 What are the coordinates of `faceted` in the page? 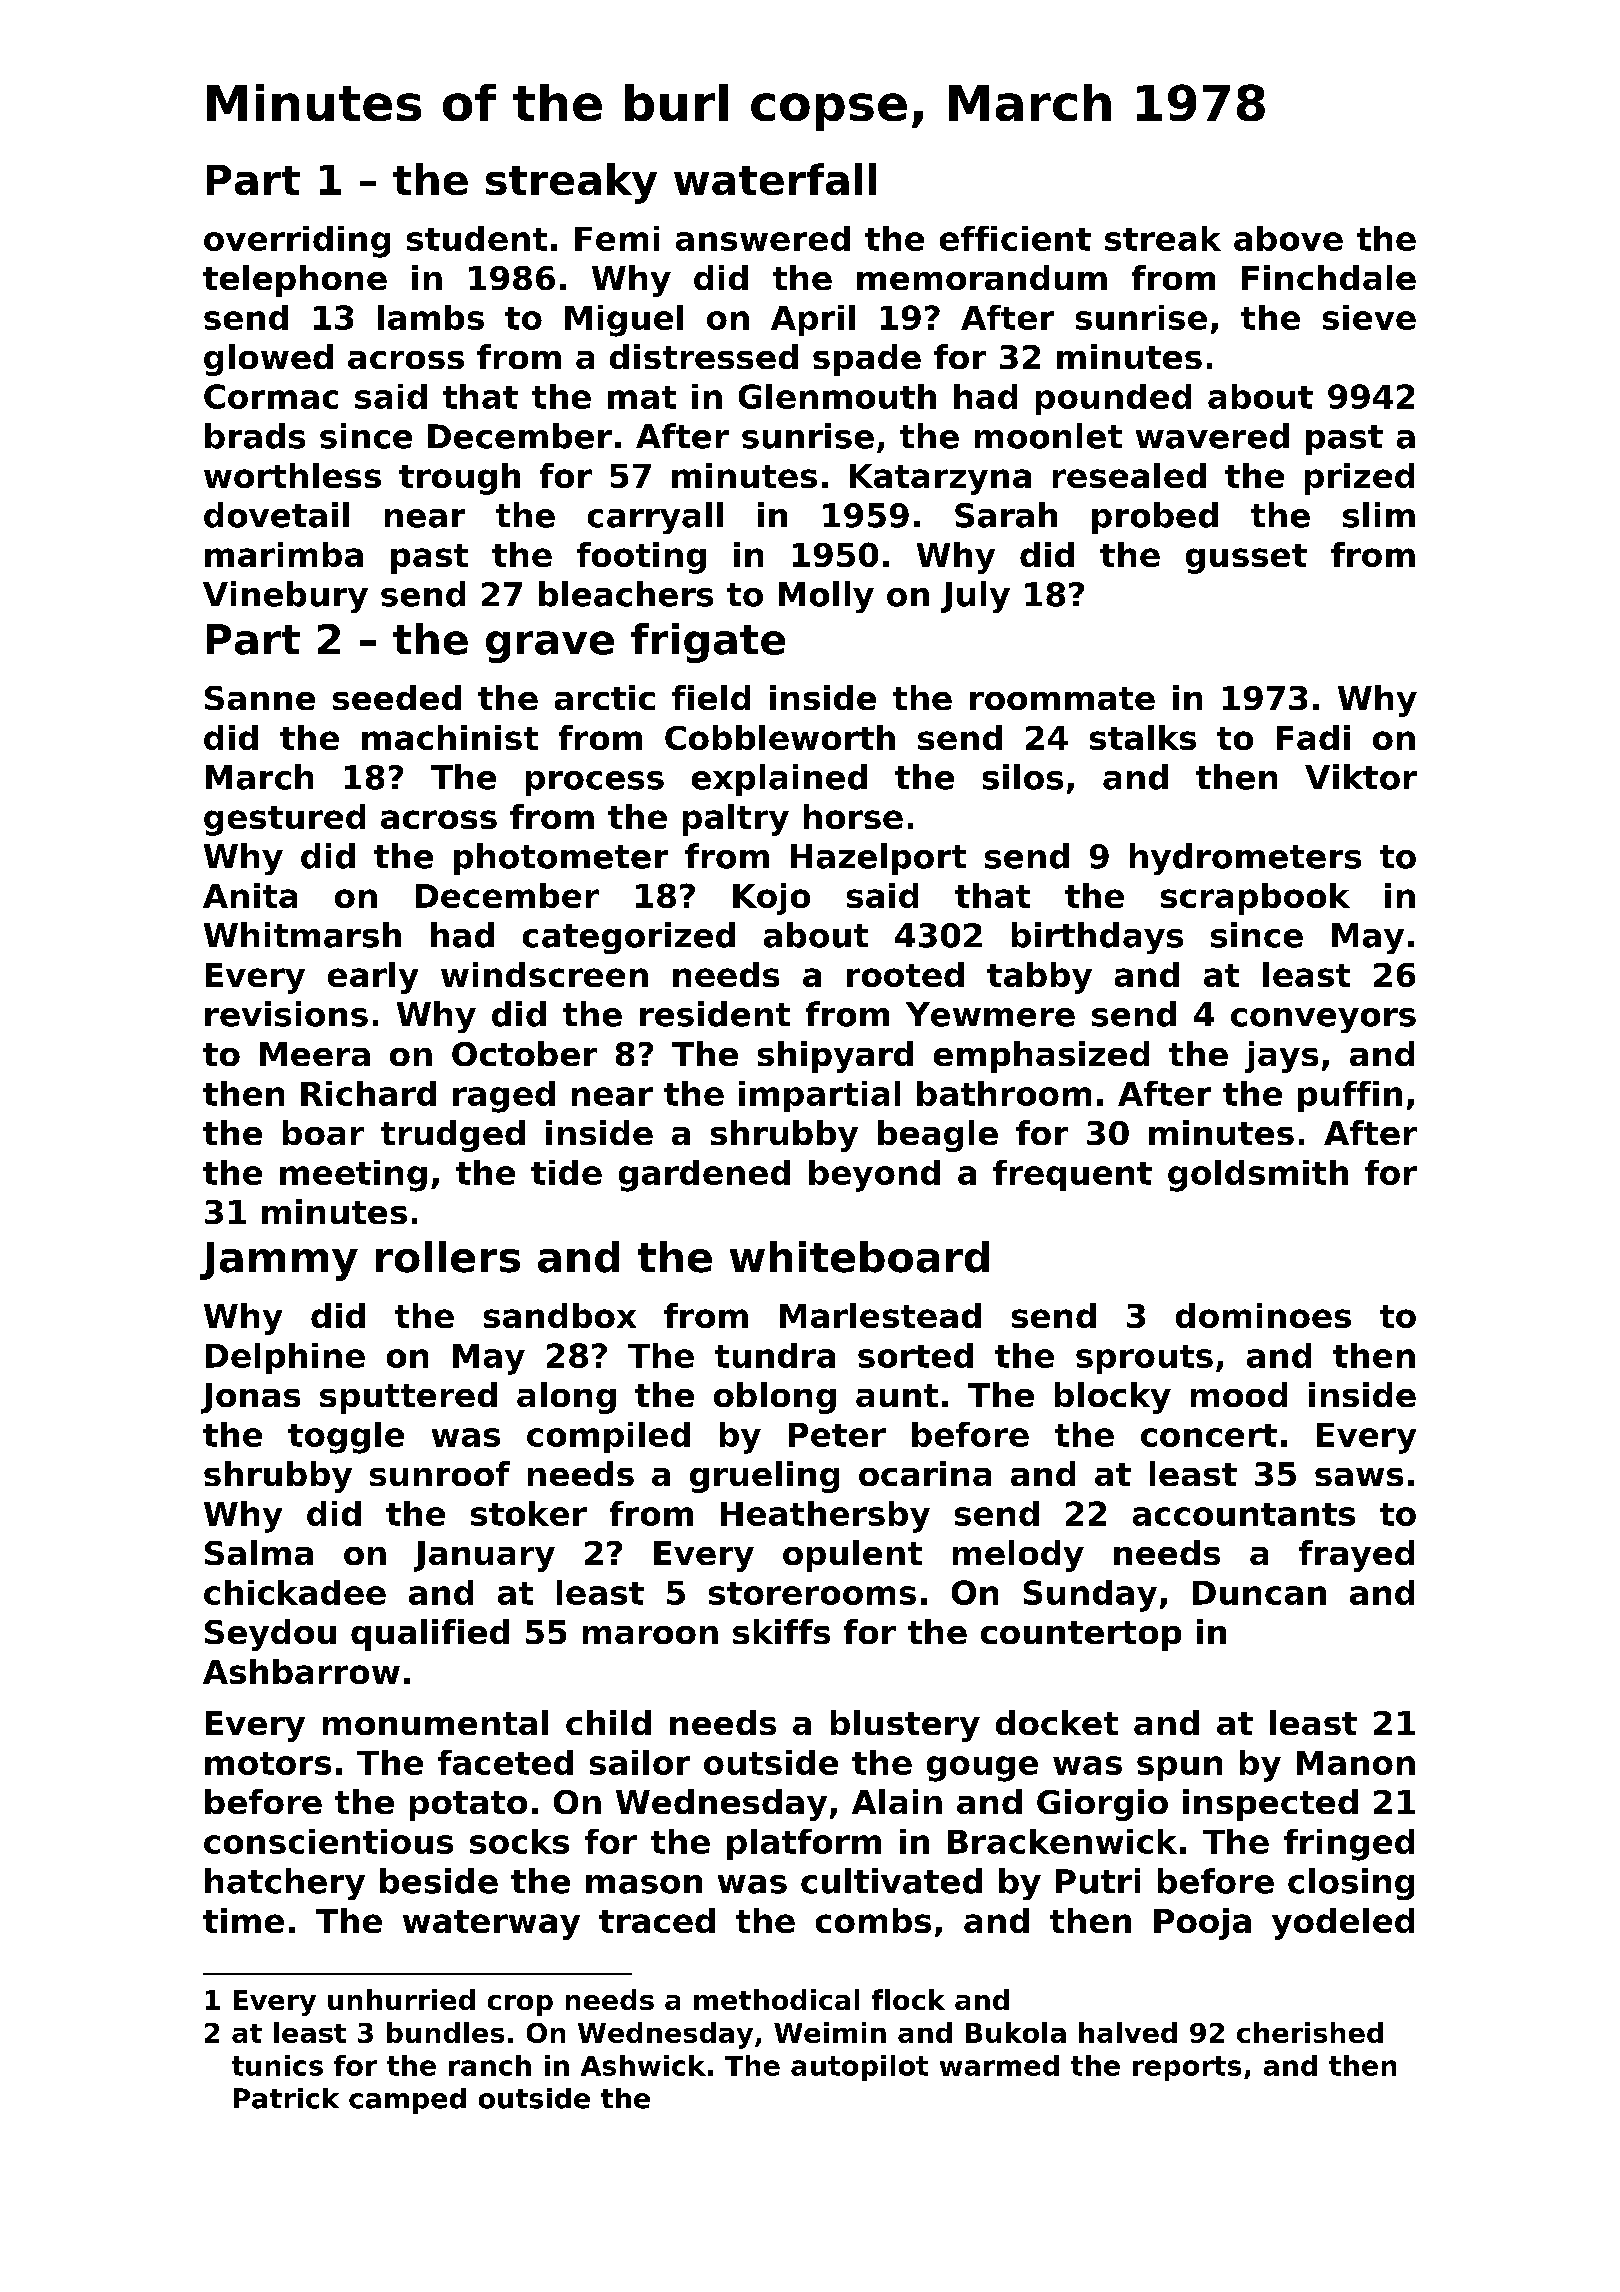 It's located at (505, 1762).
